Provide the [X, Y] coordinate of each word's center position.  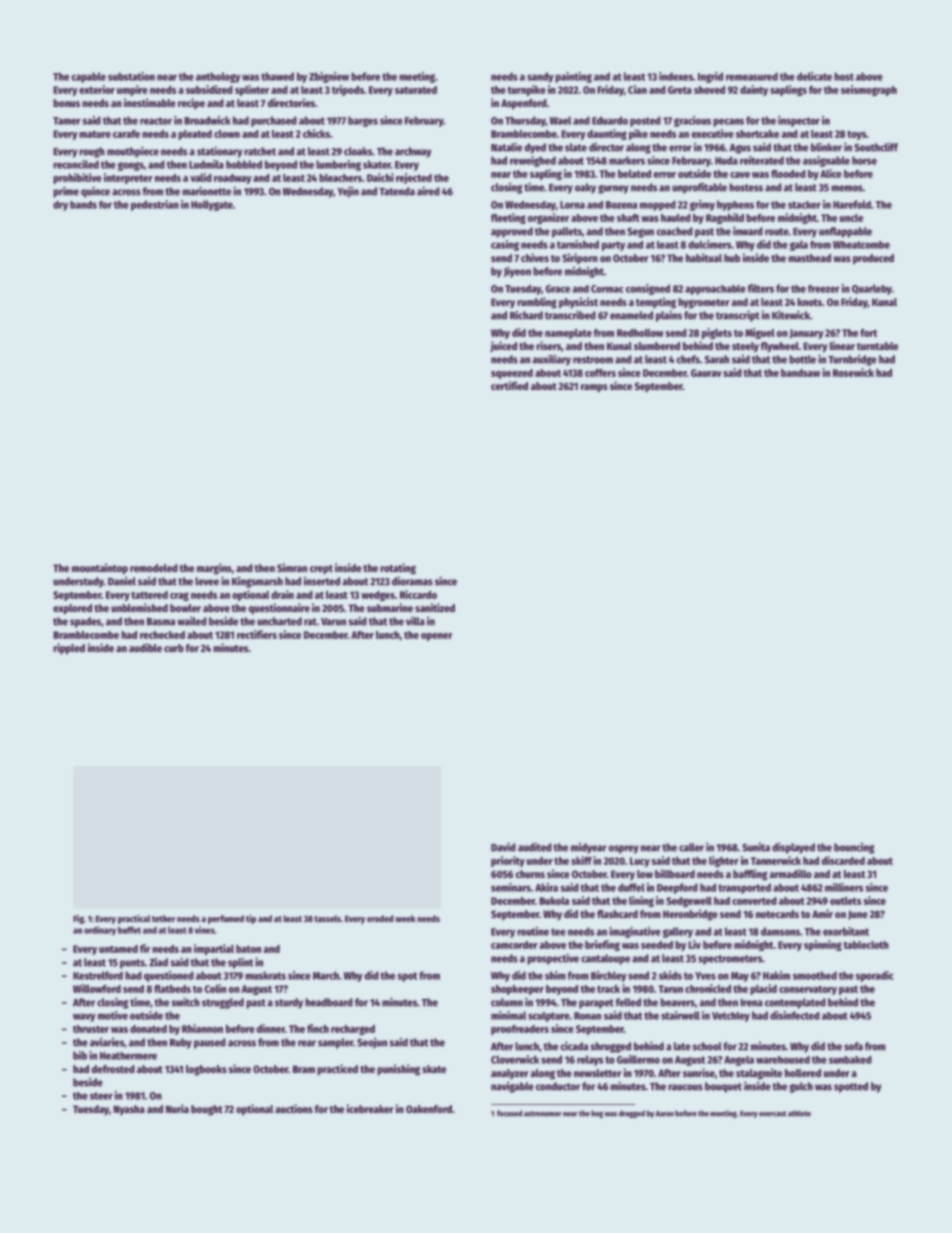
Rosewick [853, 372]
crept [321, 570]
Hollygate [212, 205]
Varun [333, 622]
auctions [294, 1108]
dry [60, 206]
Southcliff [876, 147]
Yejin [348, 192]
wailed [192, 621]
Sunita [756, 847]
